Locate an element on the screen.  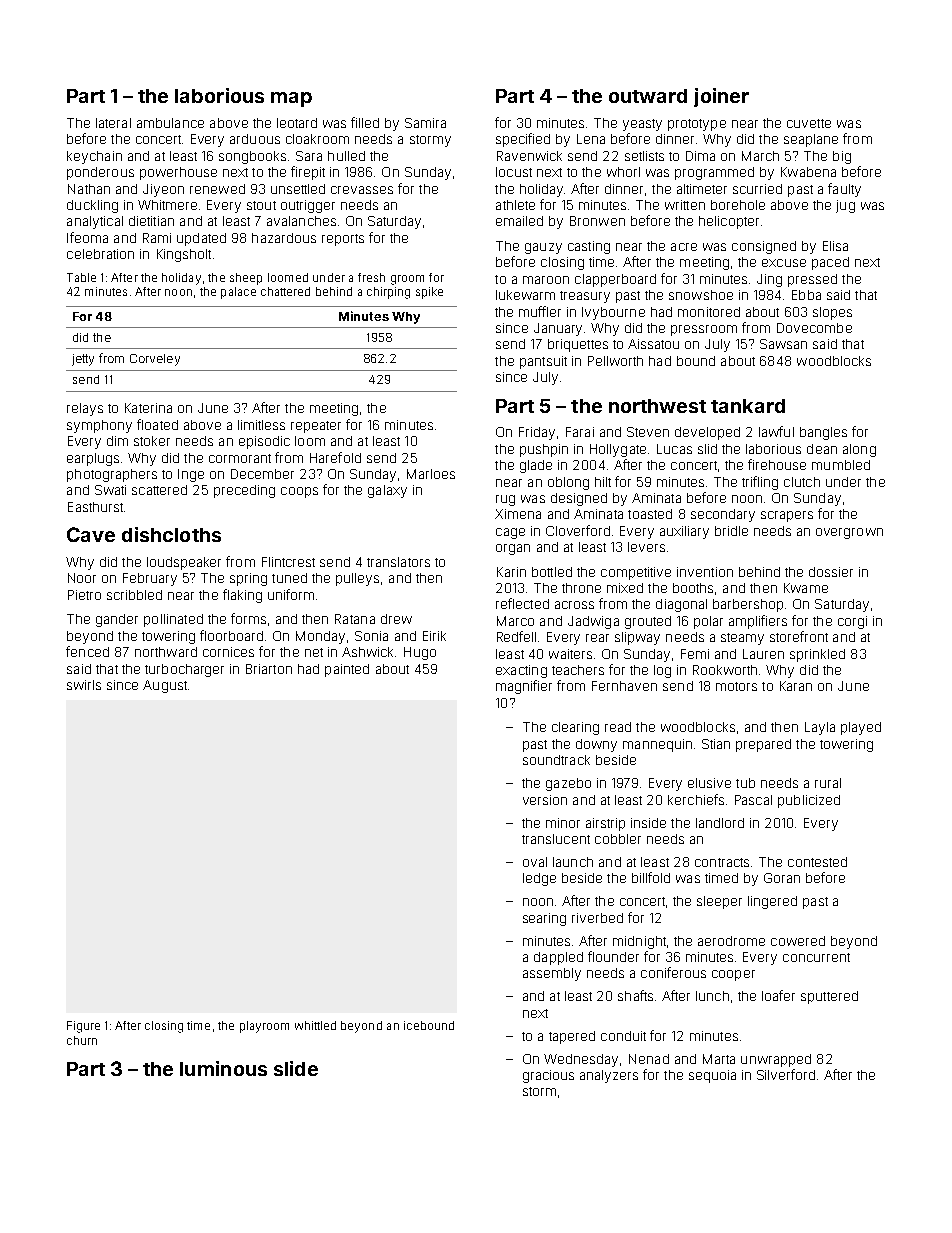
Hugo is located at coordinates (420, 653).
